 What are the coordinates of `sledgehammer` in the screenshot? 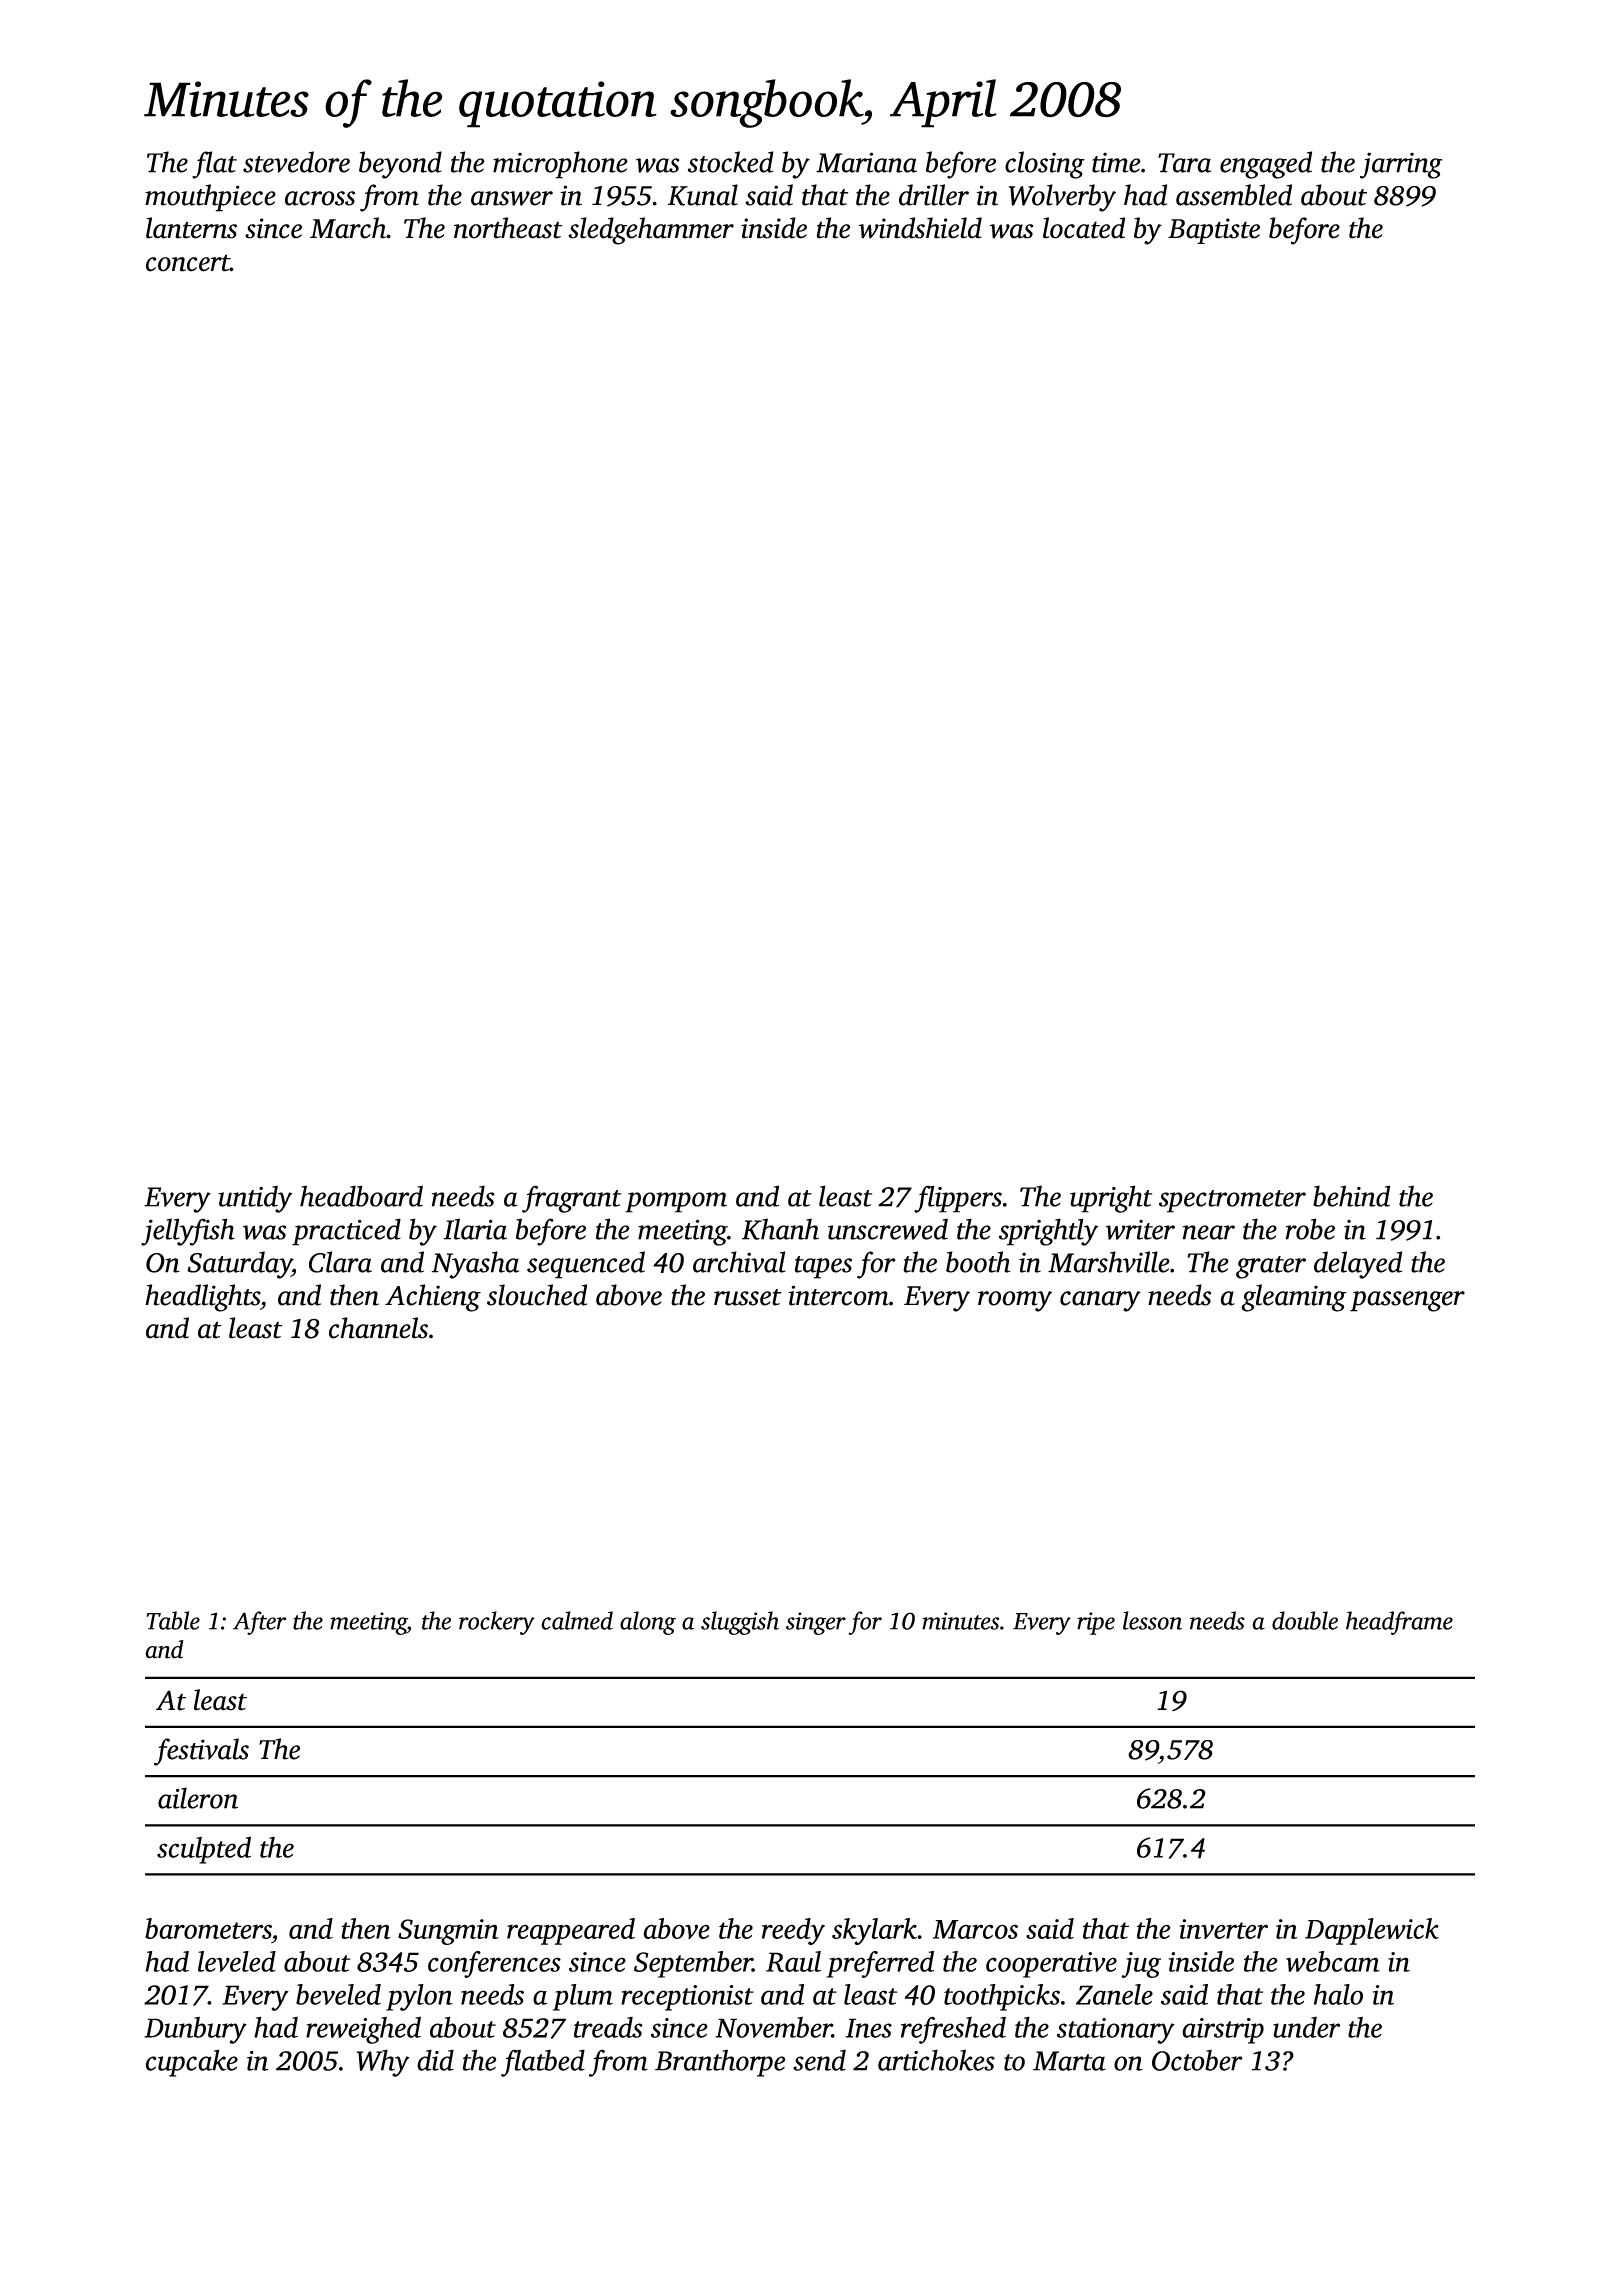 It's located at (651, 231).
